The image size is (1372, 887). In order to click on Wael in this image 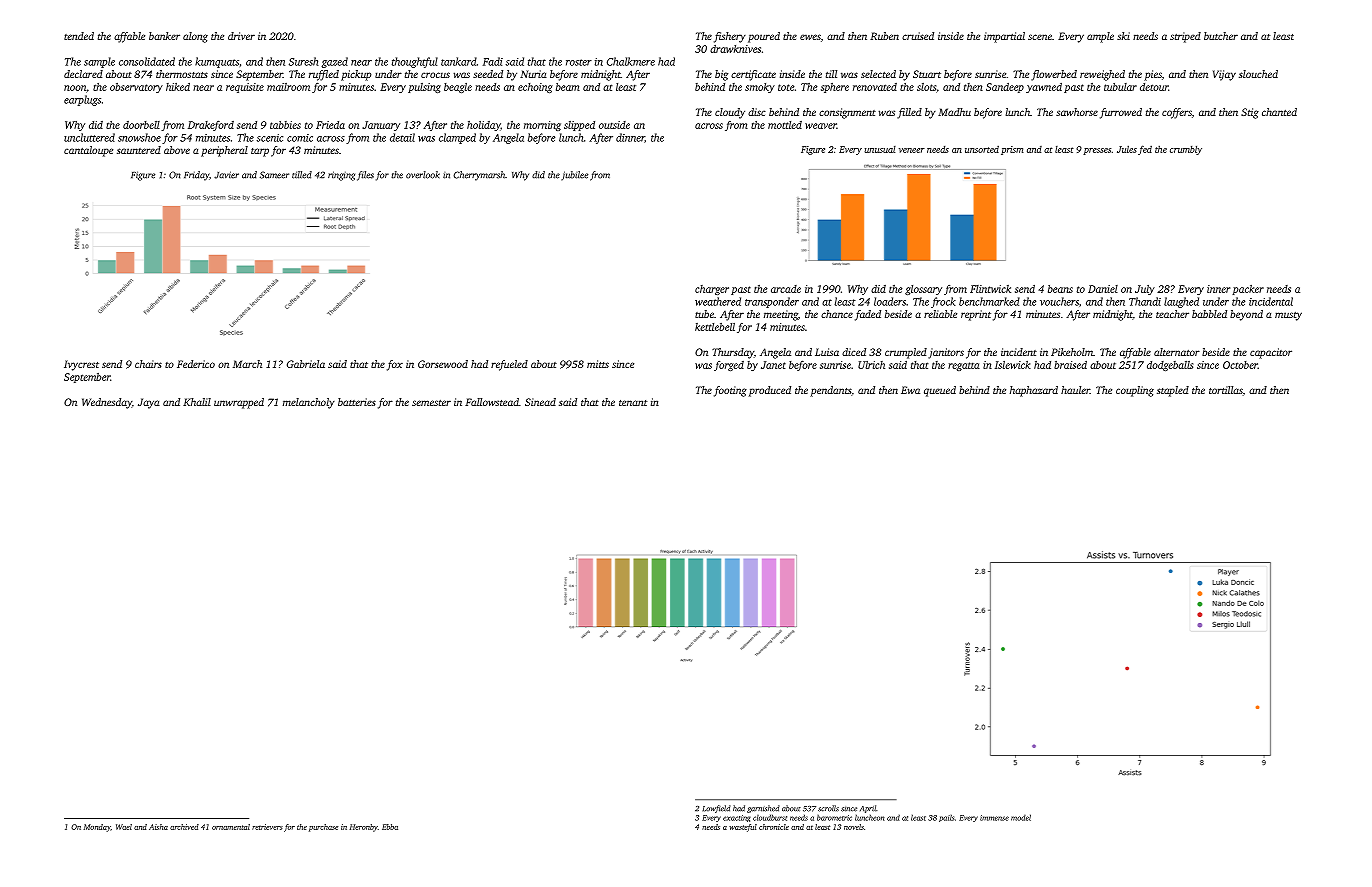, I will do `click(124, 827)`.
